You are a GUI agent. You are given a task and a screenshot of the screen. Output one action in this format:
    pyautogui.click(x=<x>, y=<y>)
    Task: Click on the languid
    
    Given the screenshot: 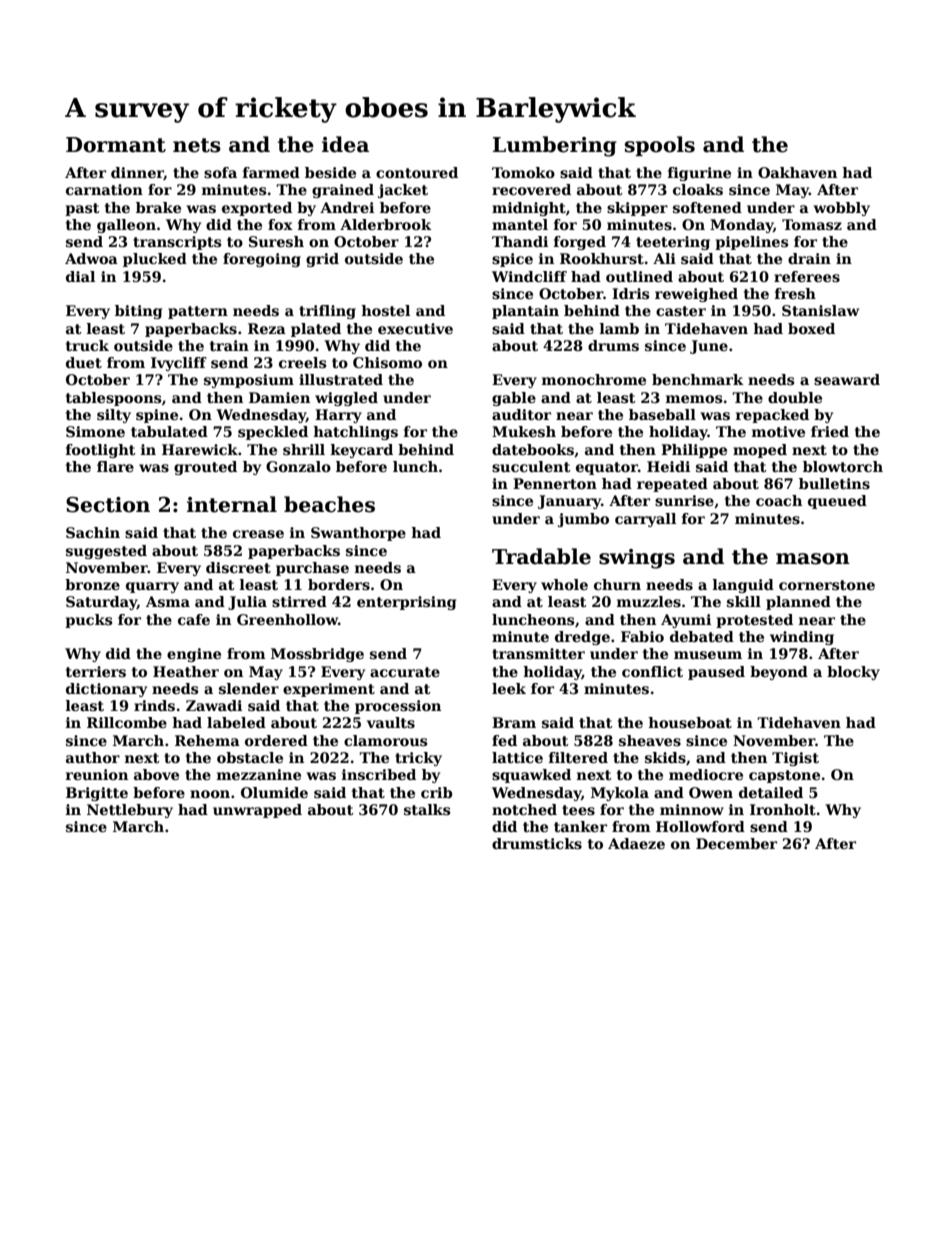 What is the action you would take?
    pyautogui.click(x=743, y=586)
